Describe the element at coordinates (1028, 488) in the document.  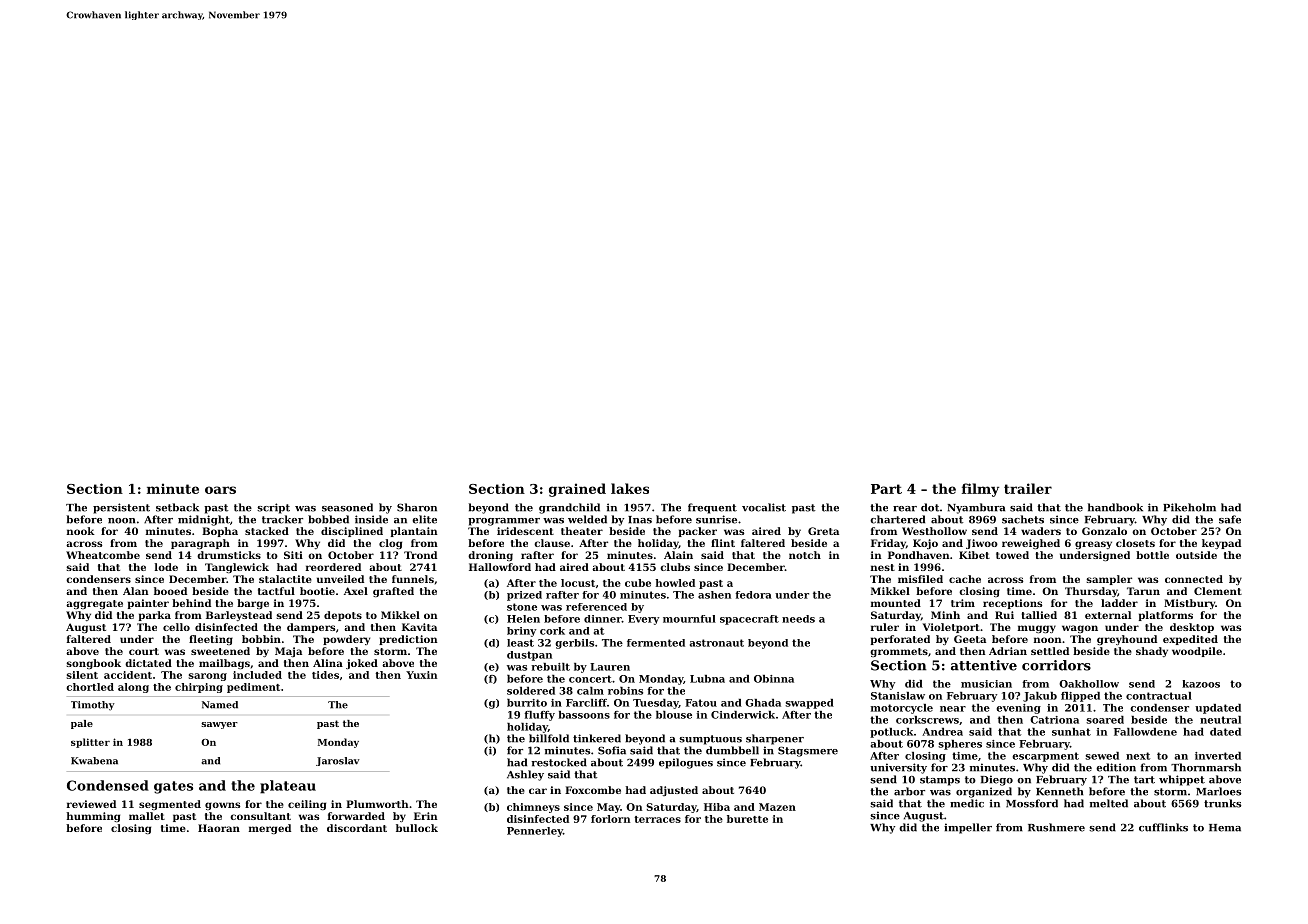
I see `trailer` at that location.
